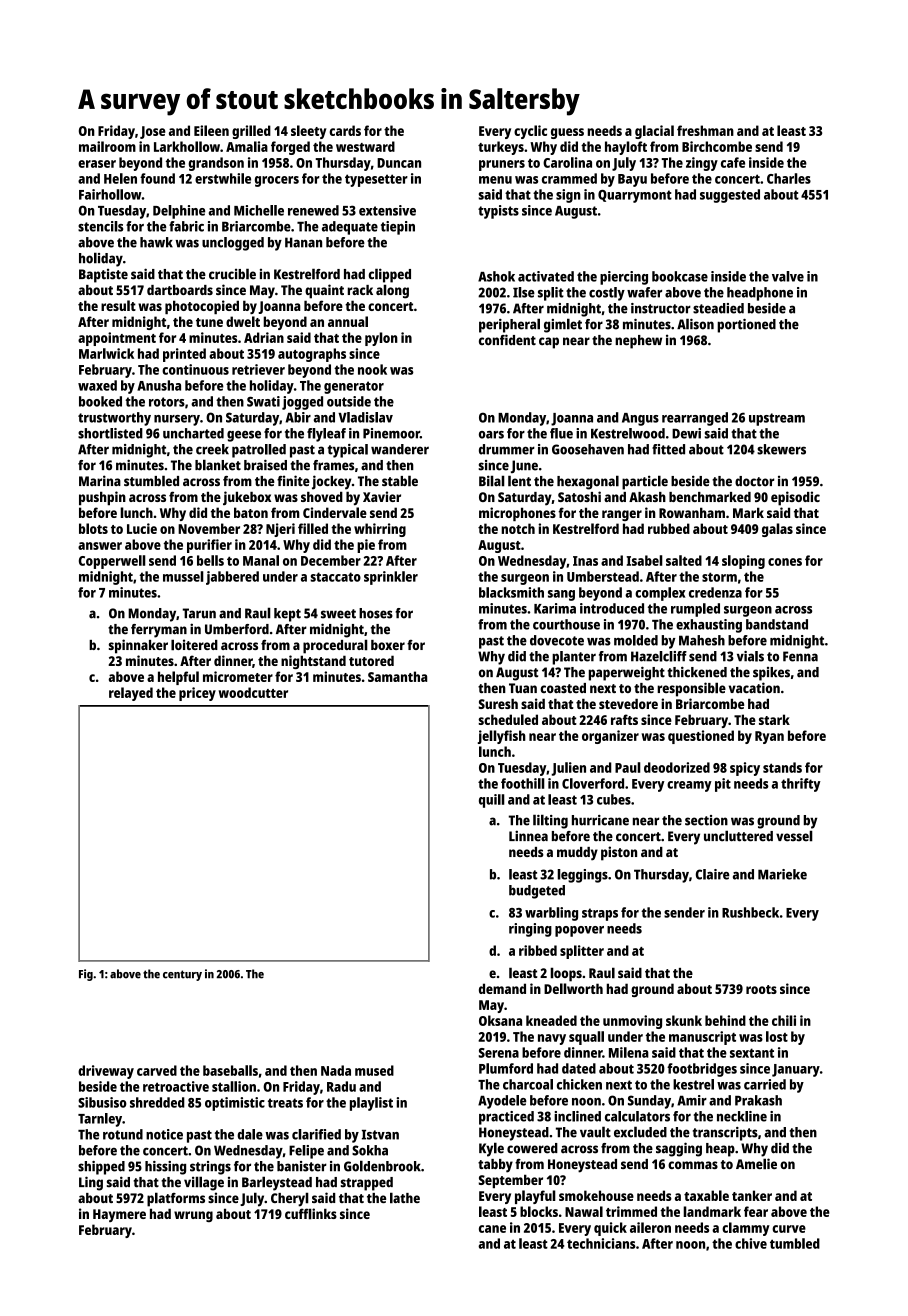 The width and height of the screenshot is (908, 1316). Describe the element at coordinates (509, 325) in the screenshot. I see `peripheral` at that location.
